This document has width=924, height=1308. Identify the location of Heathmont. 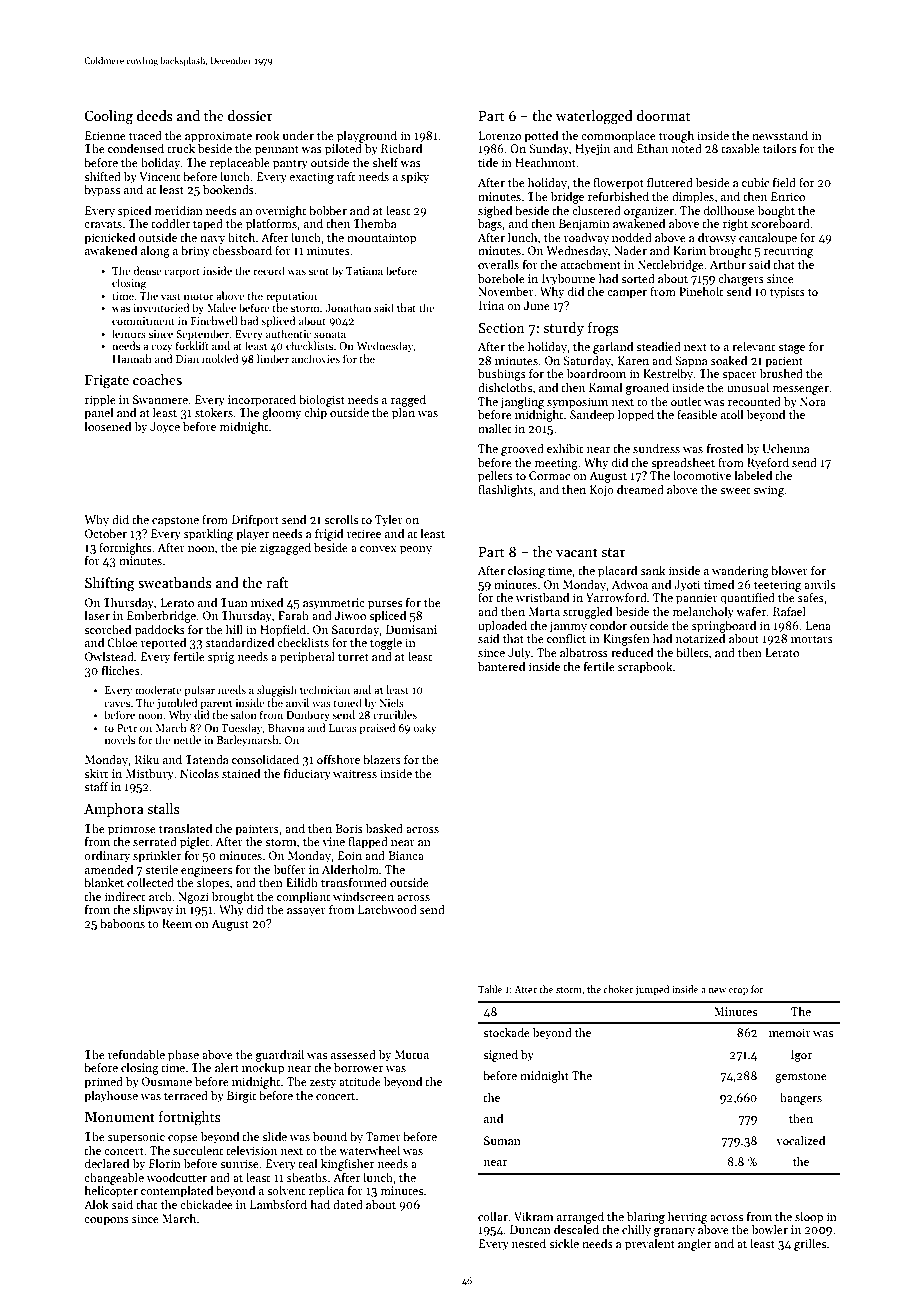
(545, 162).
